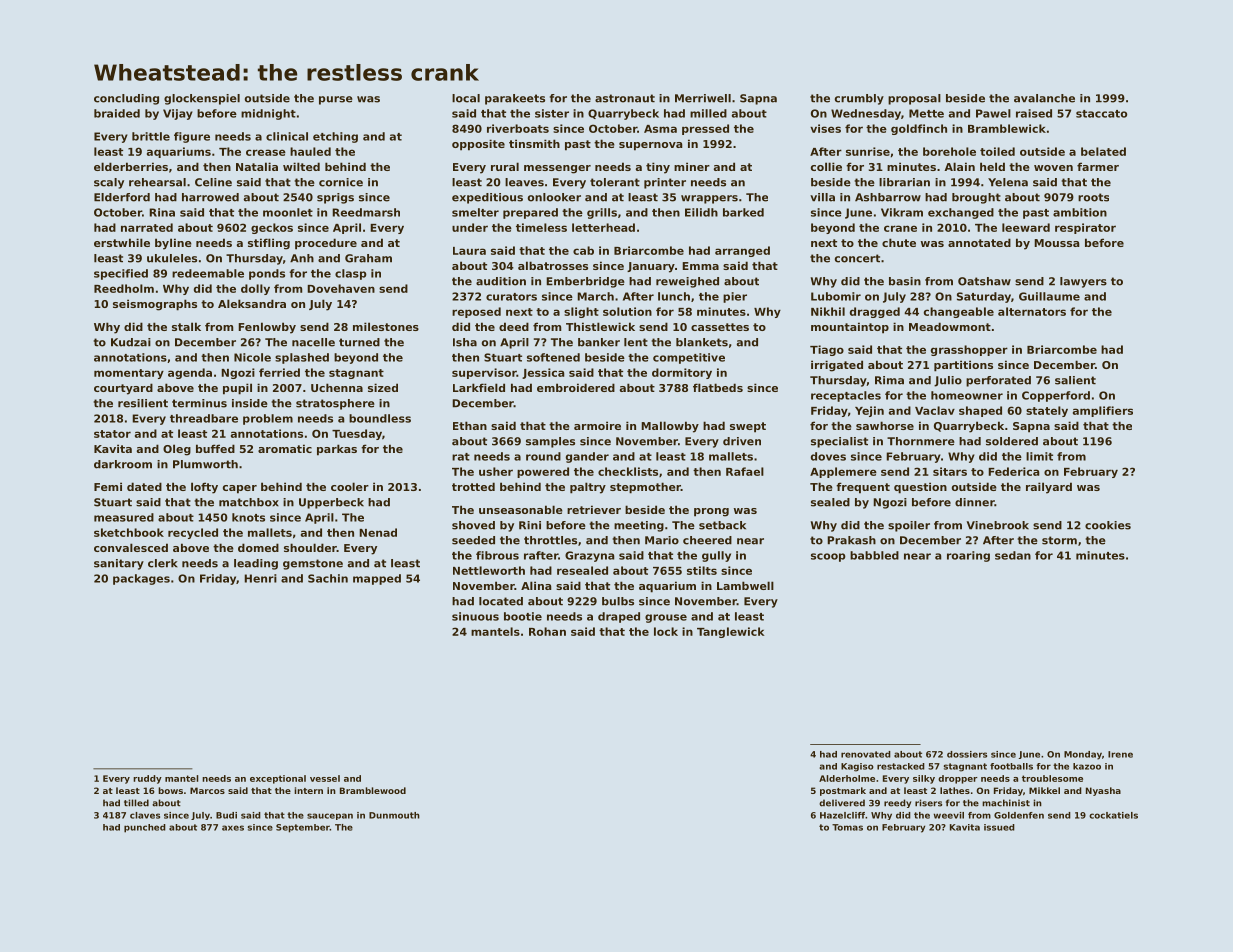 The height and width of the screenshot is (952, 1233). What do you see at coordinates (1093, 197) in the screenshot?
I see `roots` at bounding box center [1093, 197].
